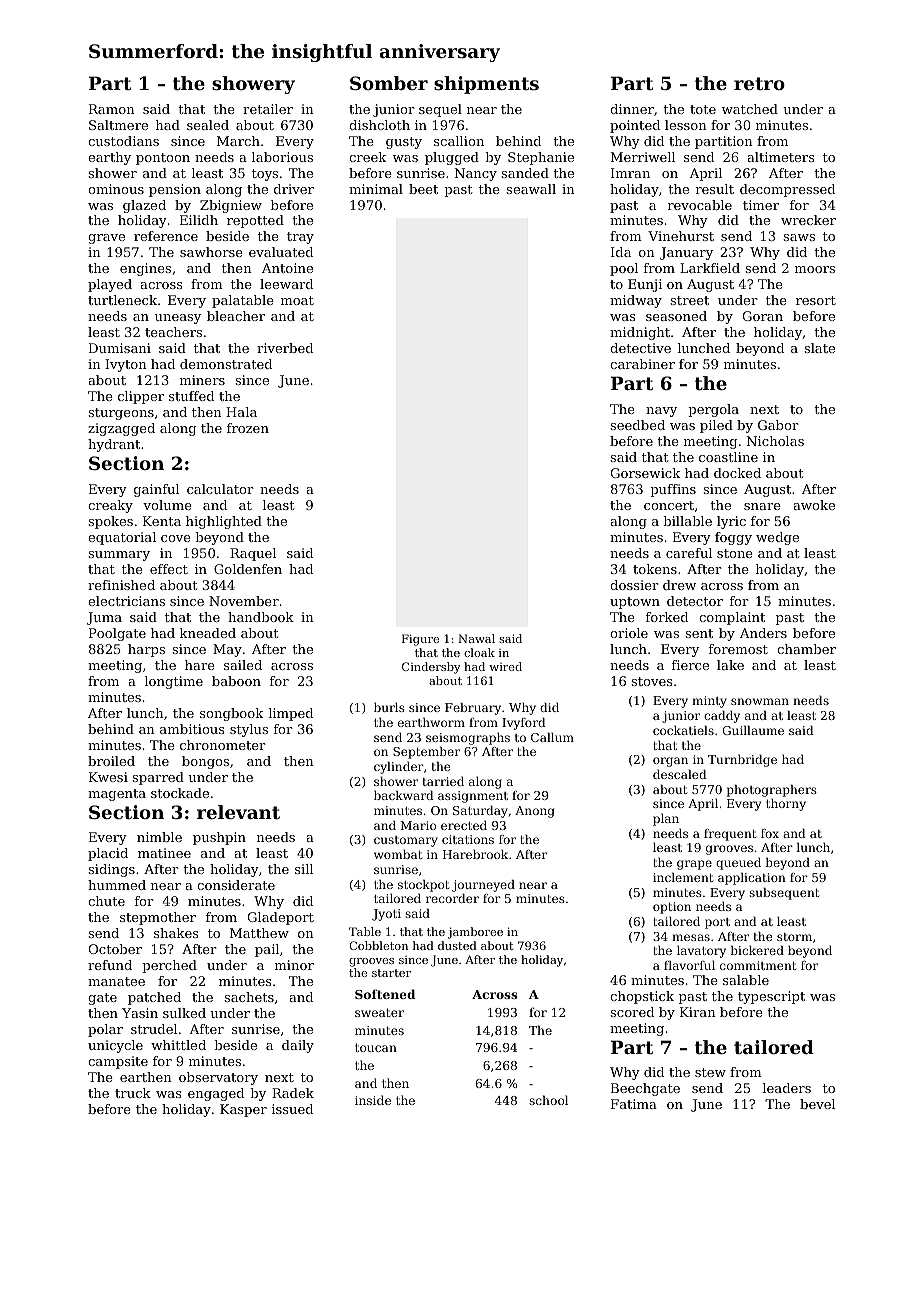 Image resolution: width=924 pixels, height=1308 pixels. Describe the element at coordinates (253, 554) in the screenshot. I see `Raquel` at that location.
